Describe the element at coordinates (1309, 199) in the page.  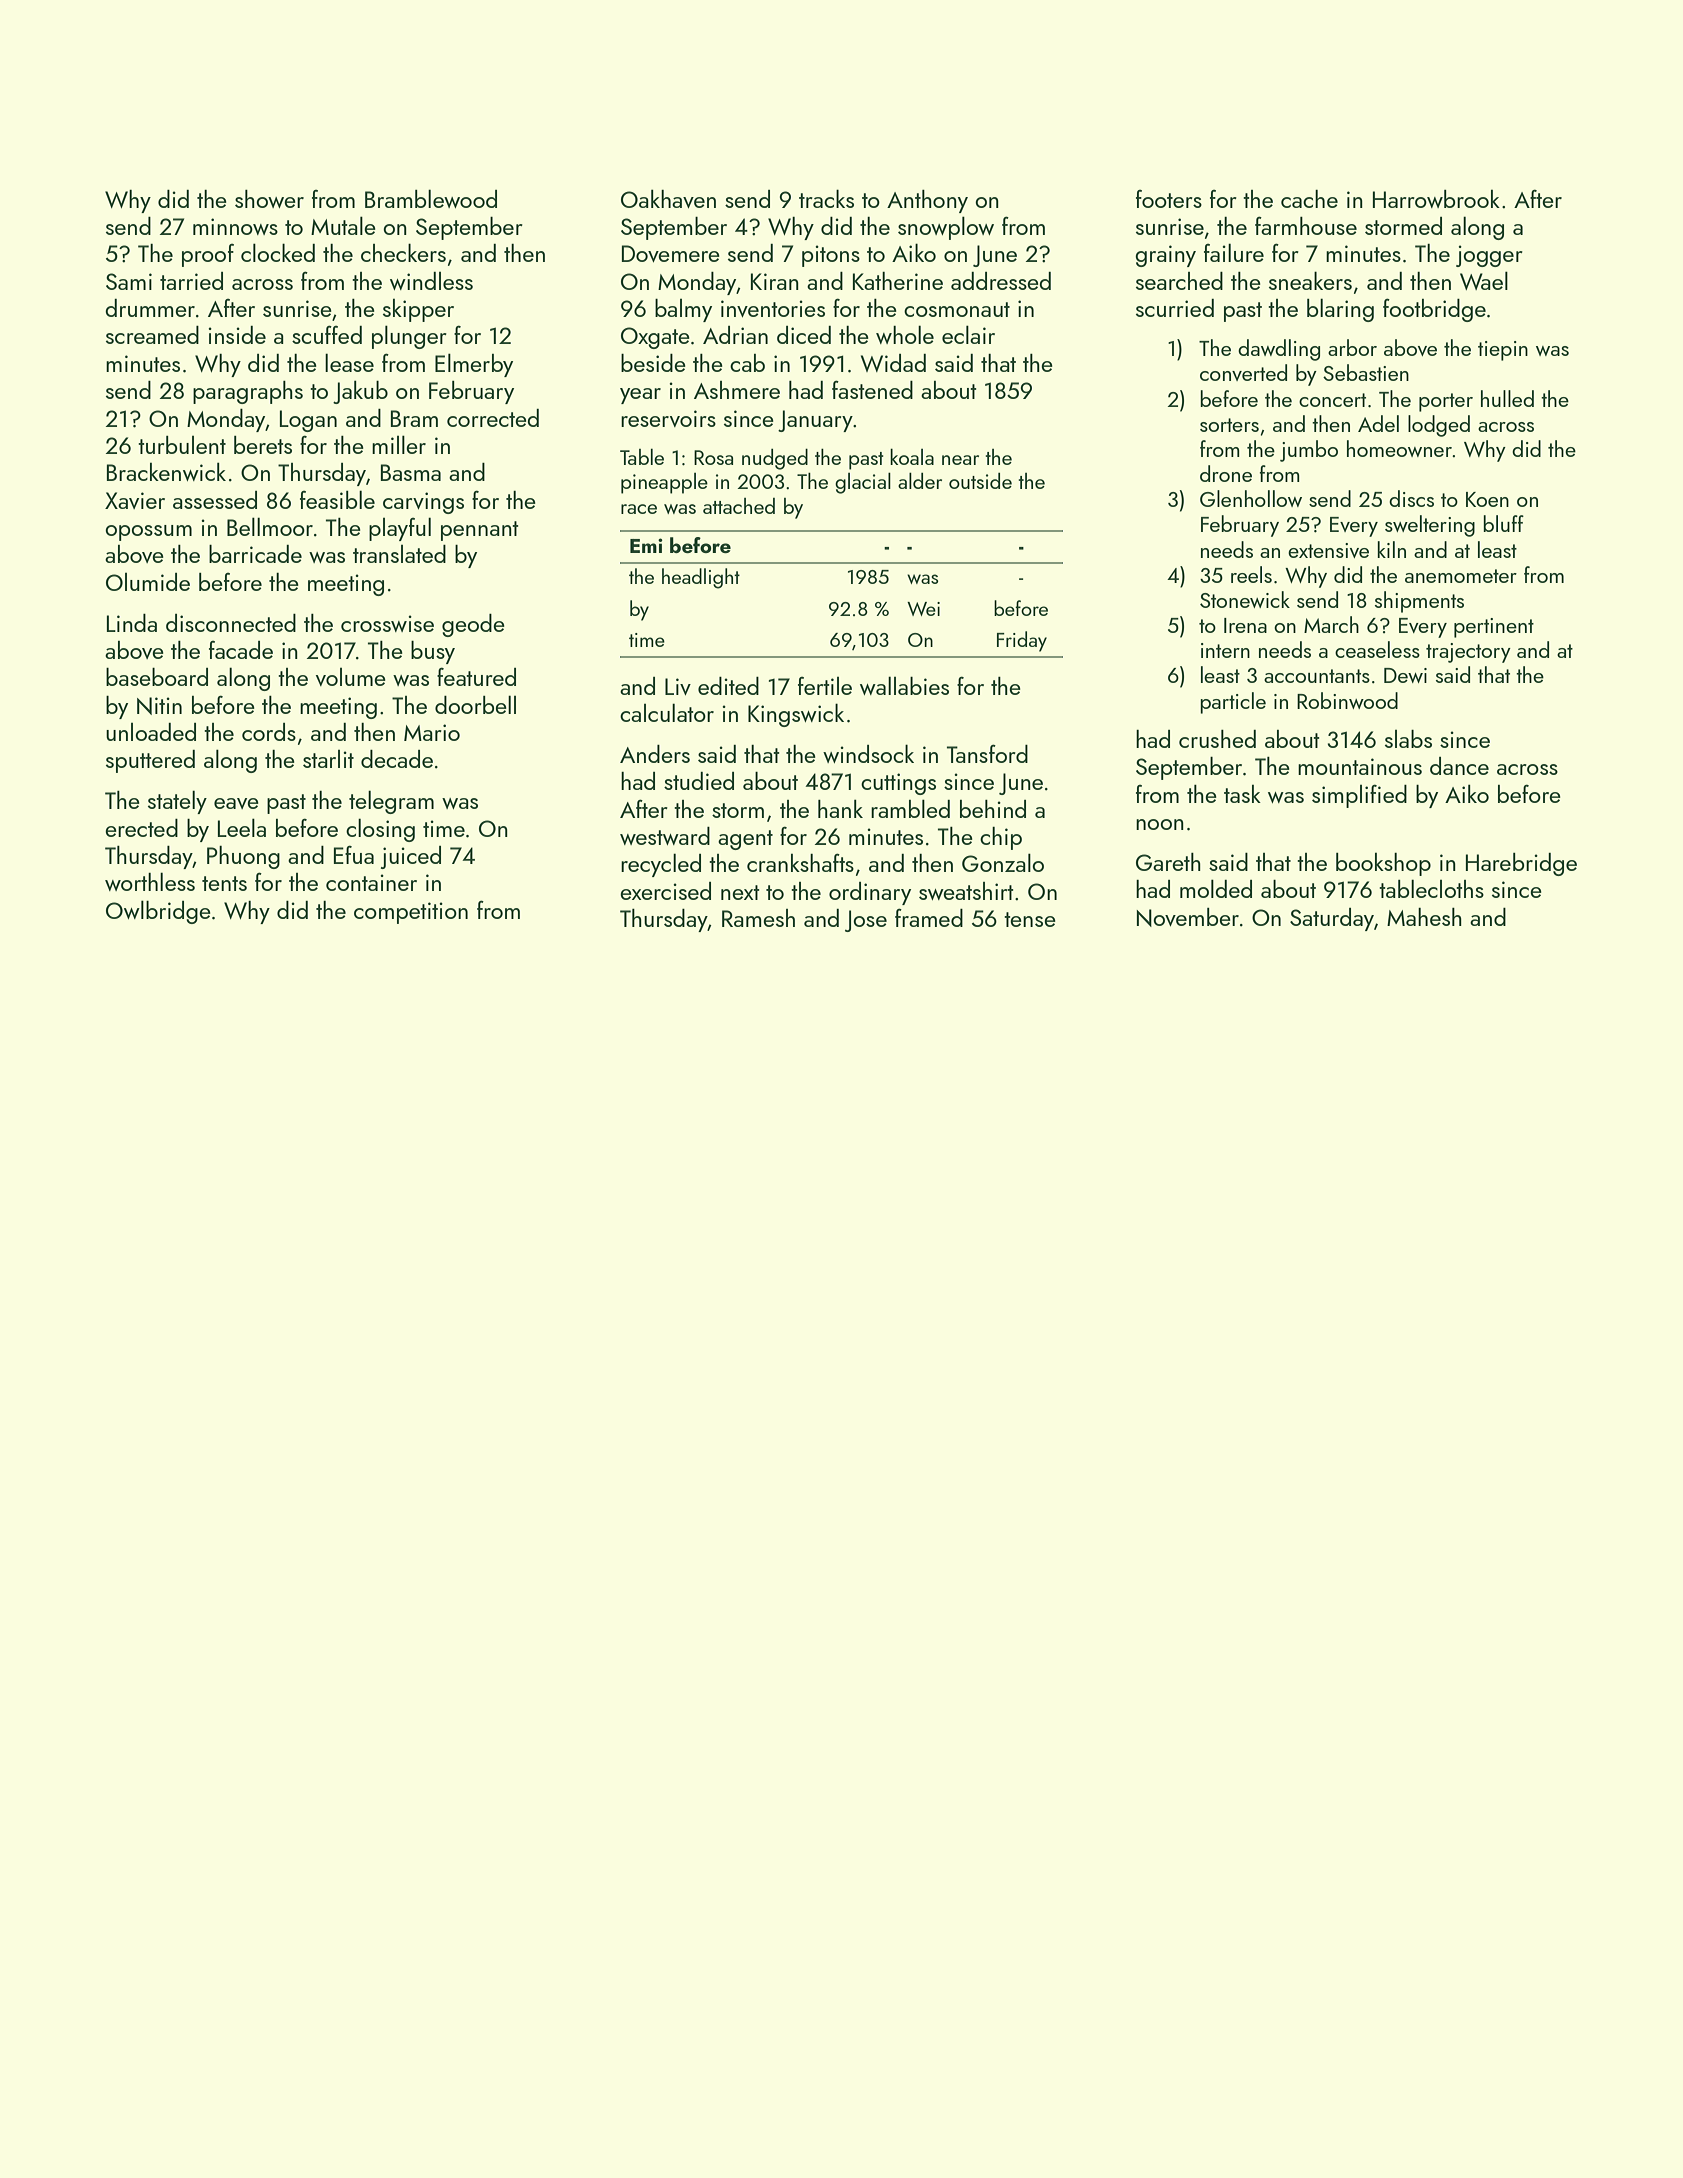
I see `cache` at that location.
